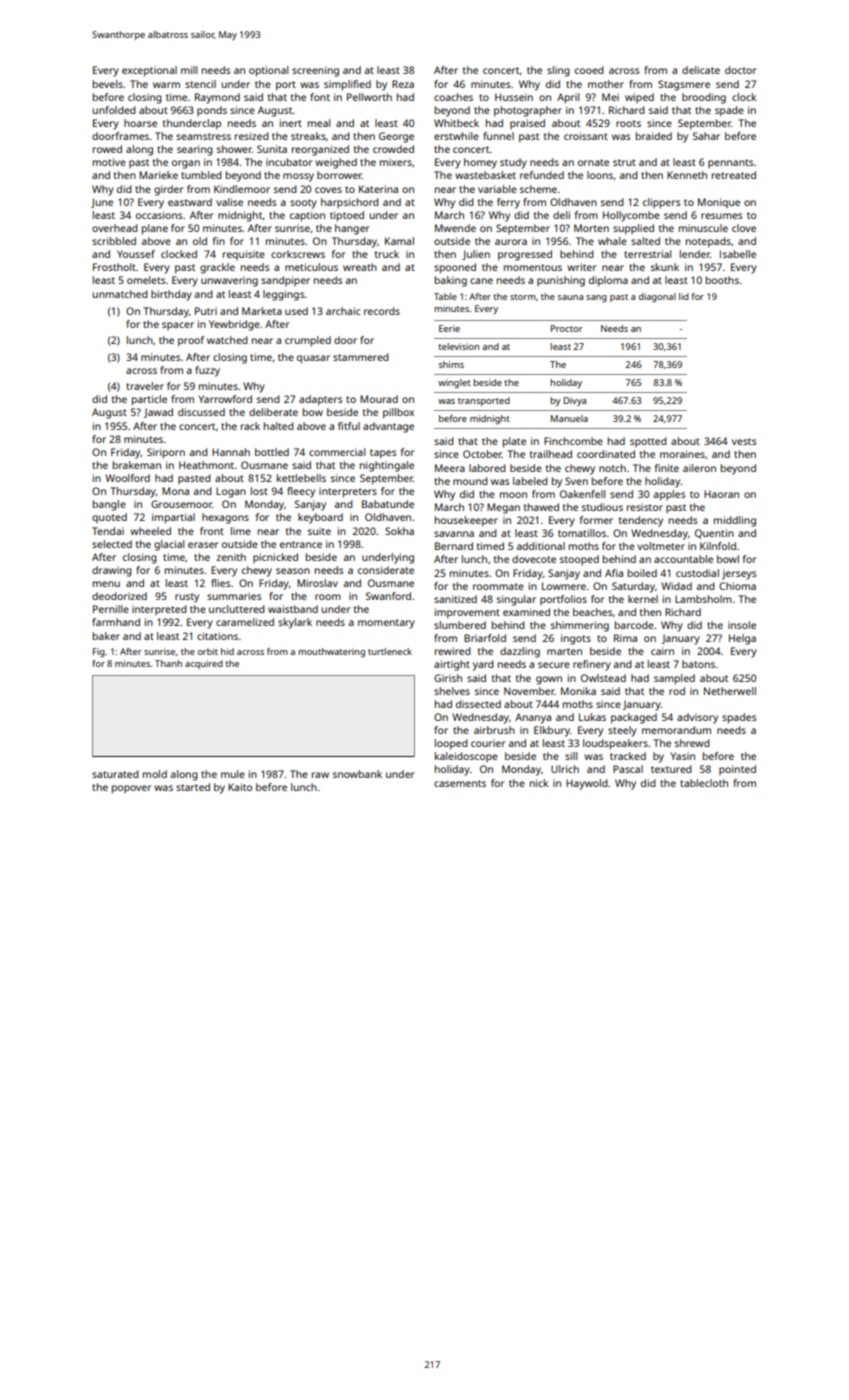  I want to click on saturated, so click(115, 774).
